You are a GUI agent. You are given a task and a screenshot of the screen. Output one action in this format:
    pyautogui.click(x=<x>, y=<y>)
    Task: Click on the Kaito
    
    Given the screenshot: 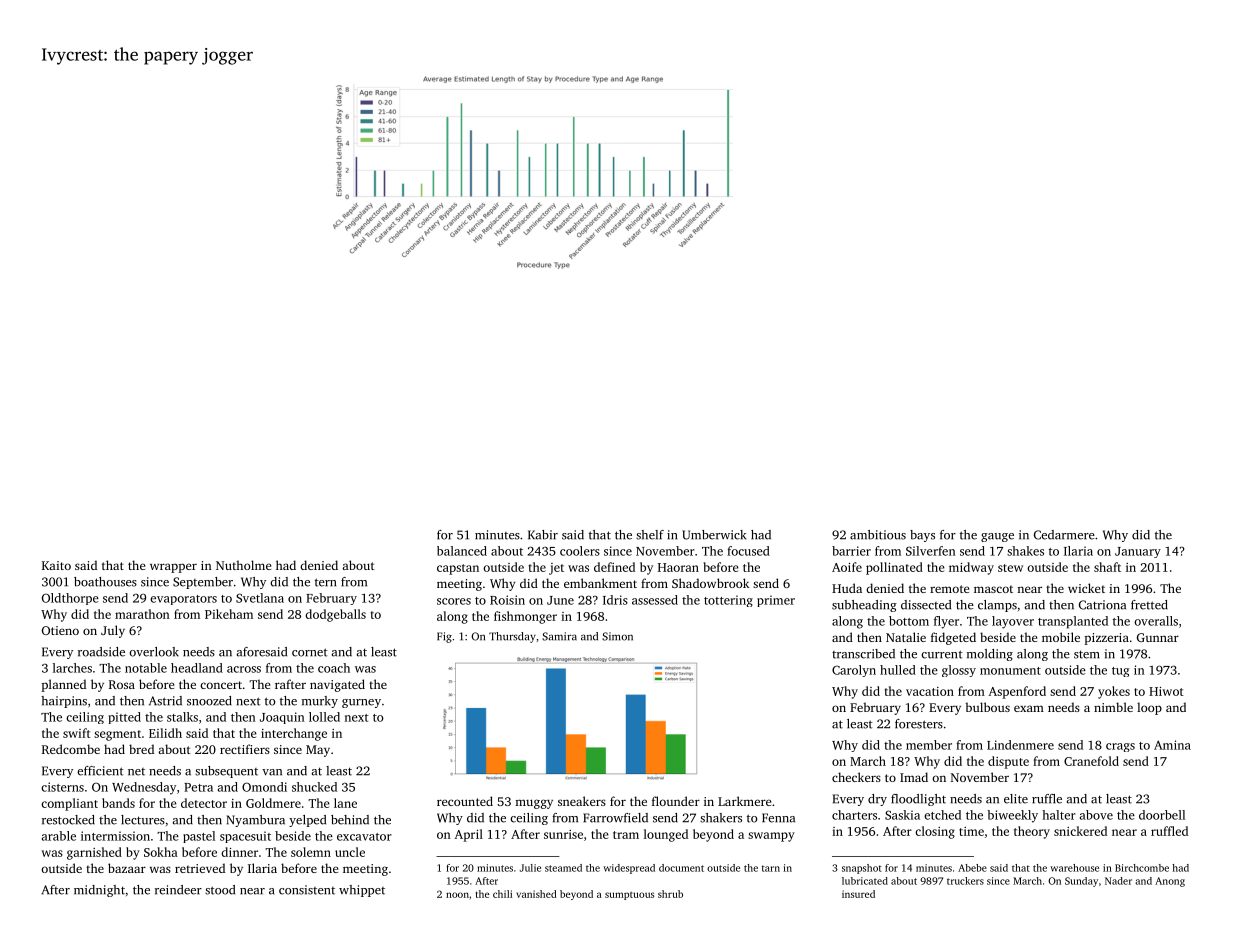 What is the action you would take?
    pyautogui.click(x=56, y=565)
